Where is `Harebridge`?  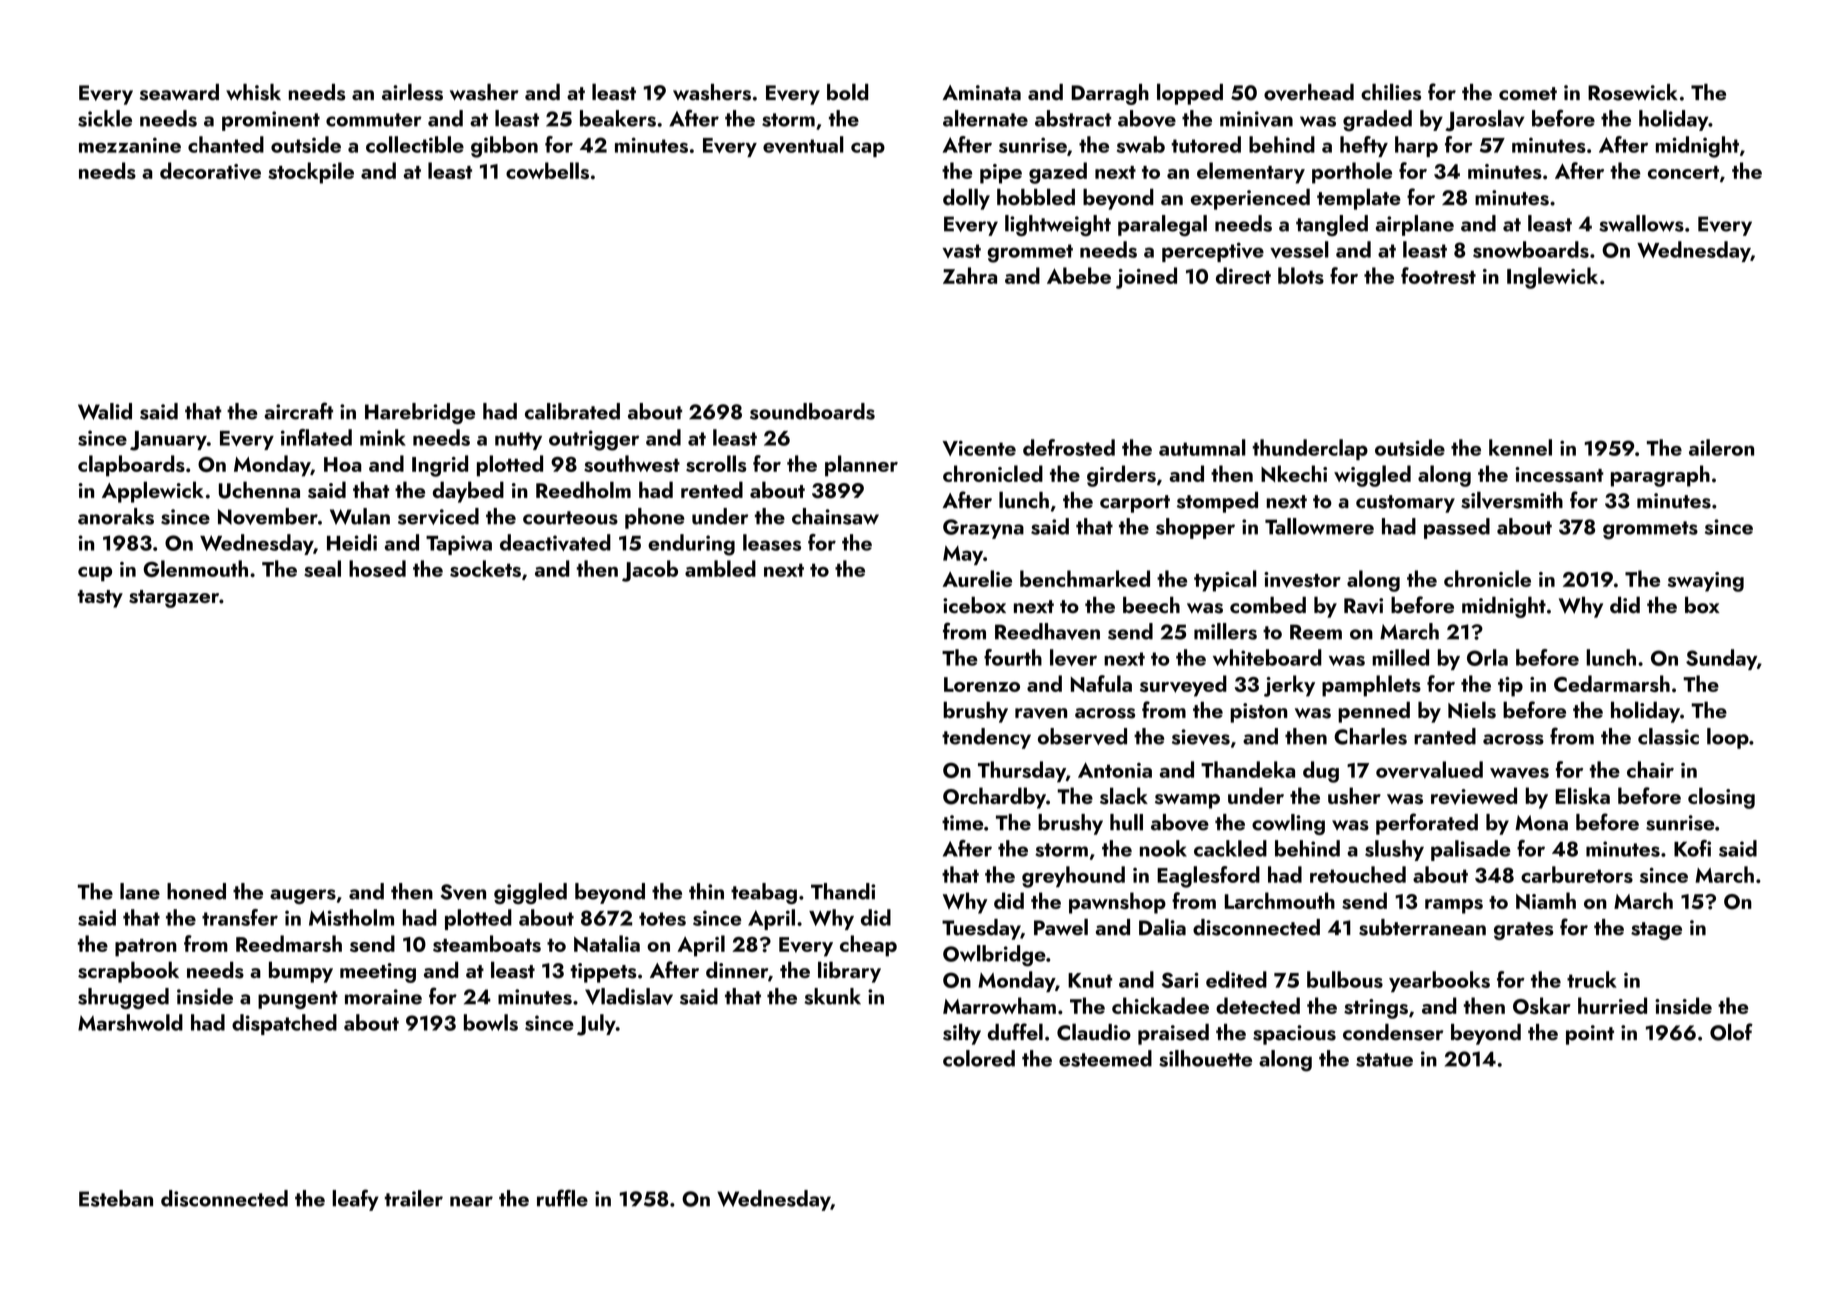 Harebridge is located at coordinates (420, 413).
